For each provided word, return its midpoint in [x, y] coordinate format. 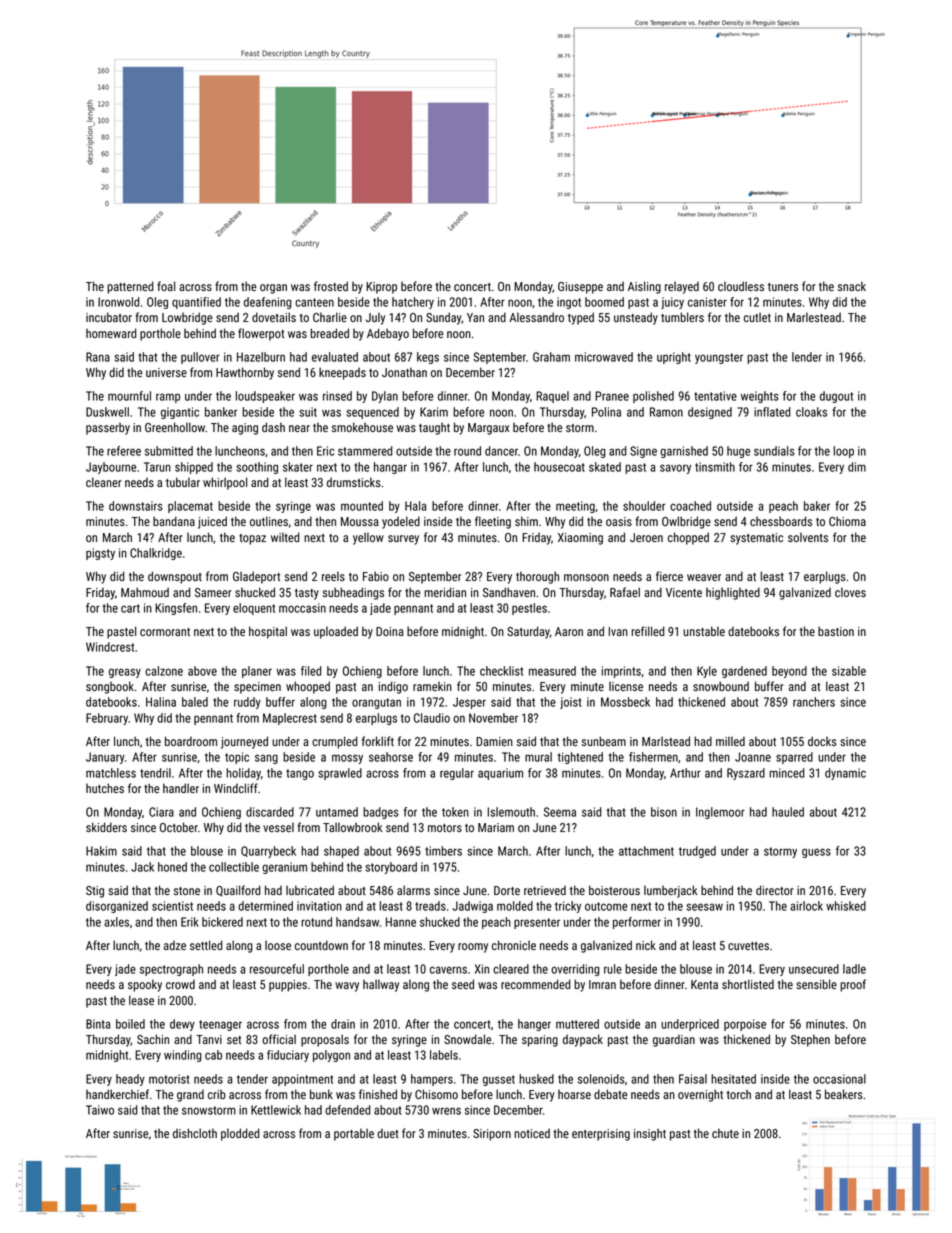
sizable [849, 671]
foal [166, 286]
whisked [846, 906]
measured [552, 671]
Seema [560, 812]
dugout [836, 397]
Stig [95, 892]
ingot [569, 303]
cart [130, 608]
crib [217, 1094]
